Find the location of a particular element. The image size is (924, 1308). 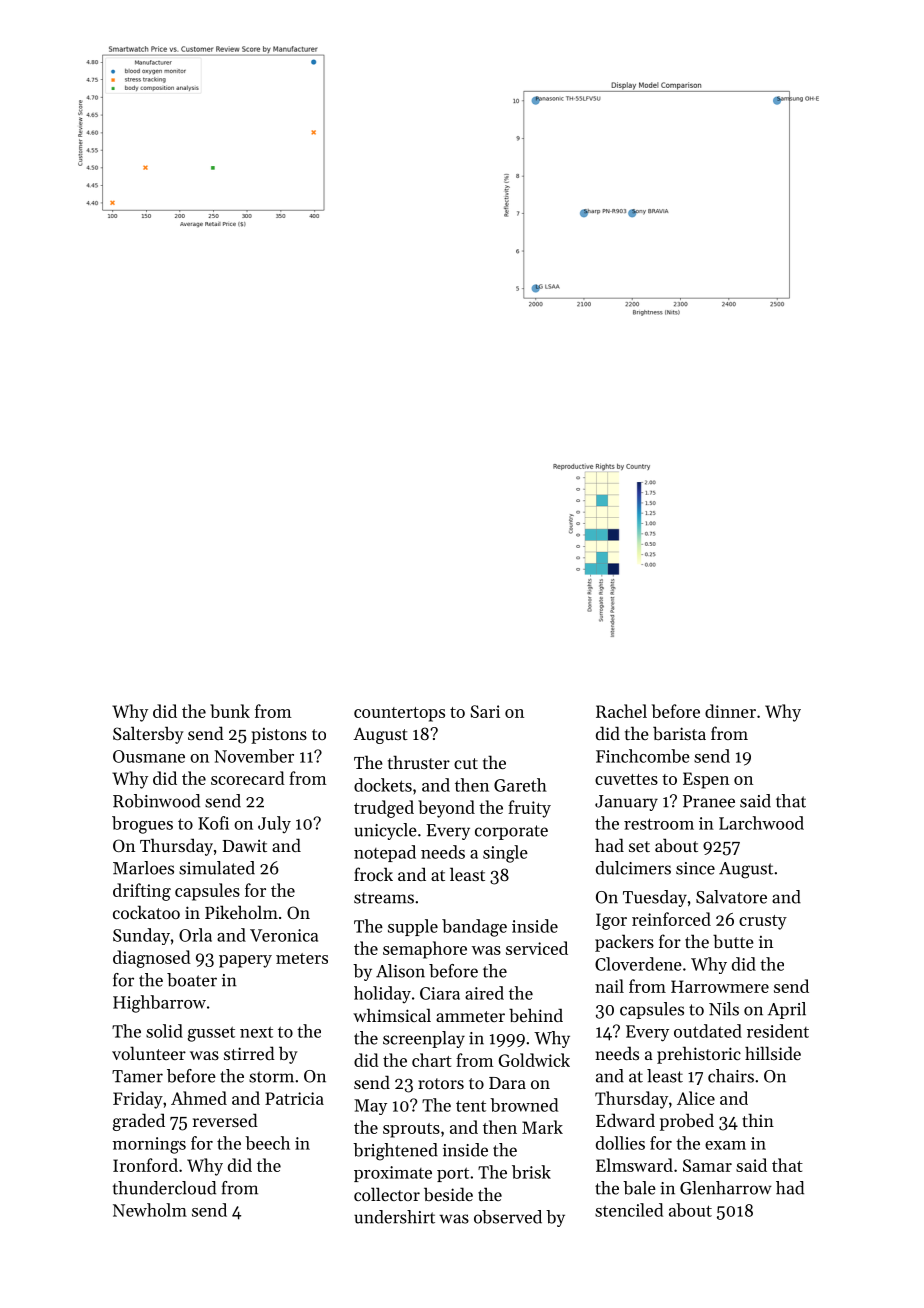

screenplay is located at coordinates (424, 1039).
